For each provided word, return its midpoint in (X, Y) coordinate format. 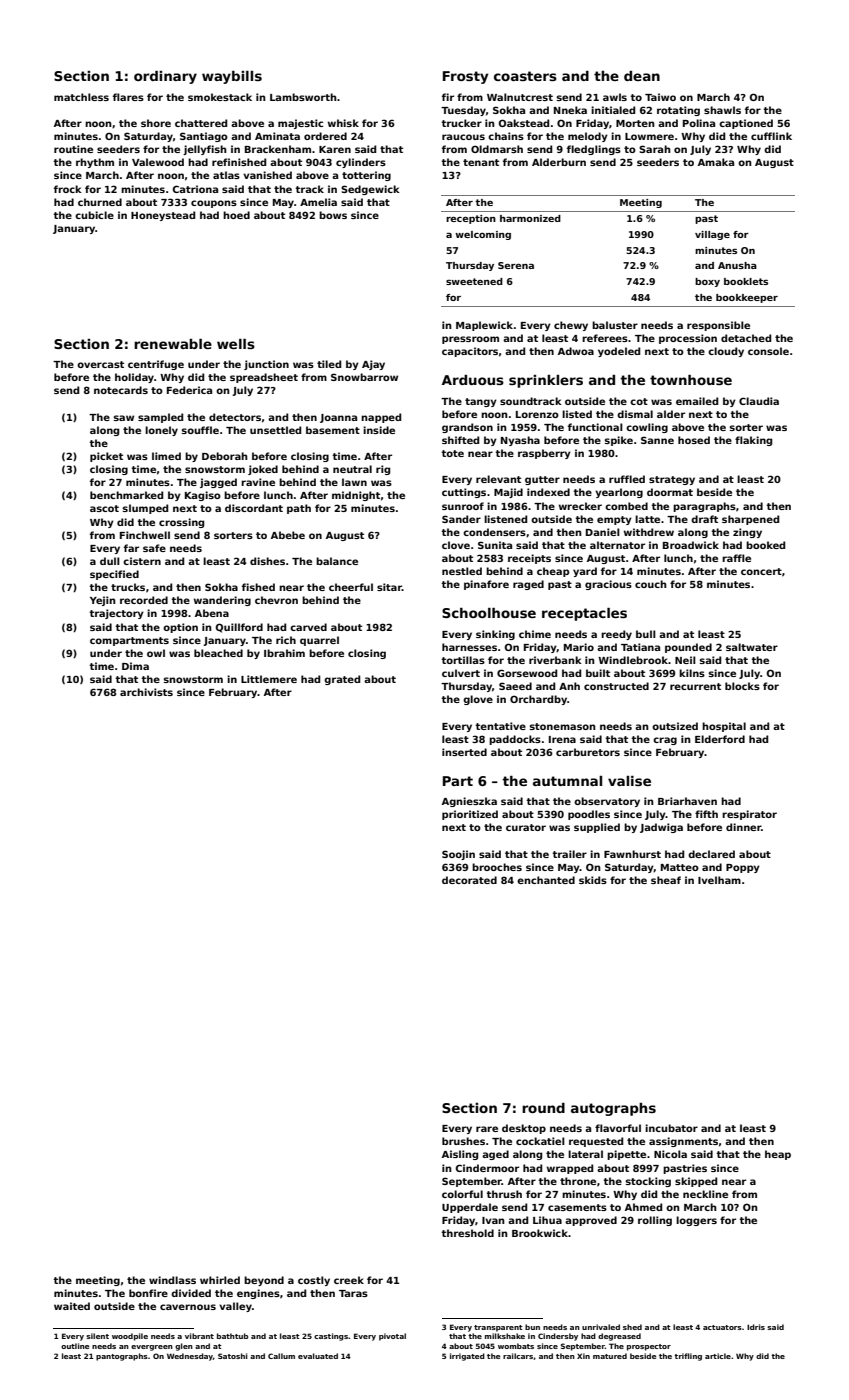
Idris (756, 1327)
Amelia (318, 202)
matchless (81, 97)
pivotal (392, 1337)
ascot (104, 508)
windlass (172, 1280)
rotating (678, 111)
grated (342, 680)
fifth (706, 814)
